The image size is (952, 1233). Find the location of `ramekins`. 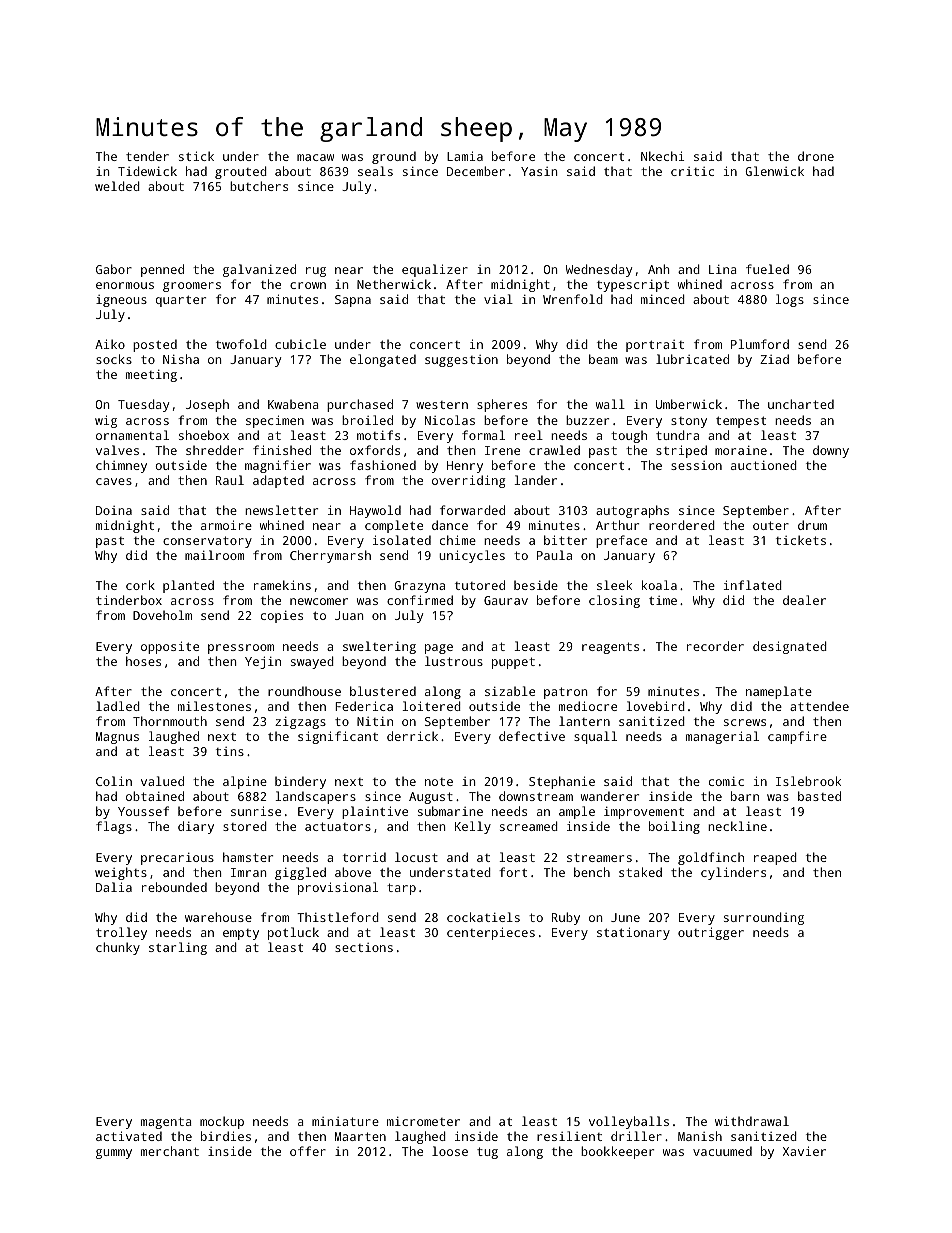

ramekins is located at coordinates (282, 585).
